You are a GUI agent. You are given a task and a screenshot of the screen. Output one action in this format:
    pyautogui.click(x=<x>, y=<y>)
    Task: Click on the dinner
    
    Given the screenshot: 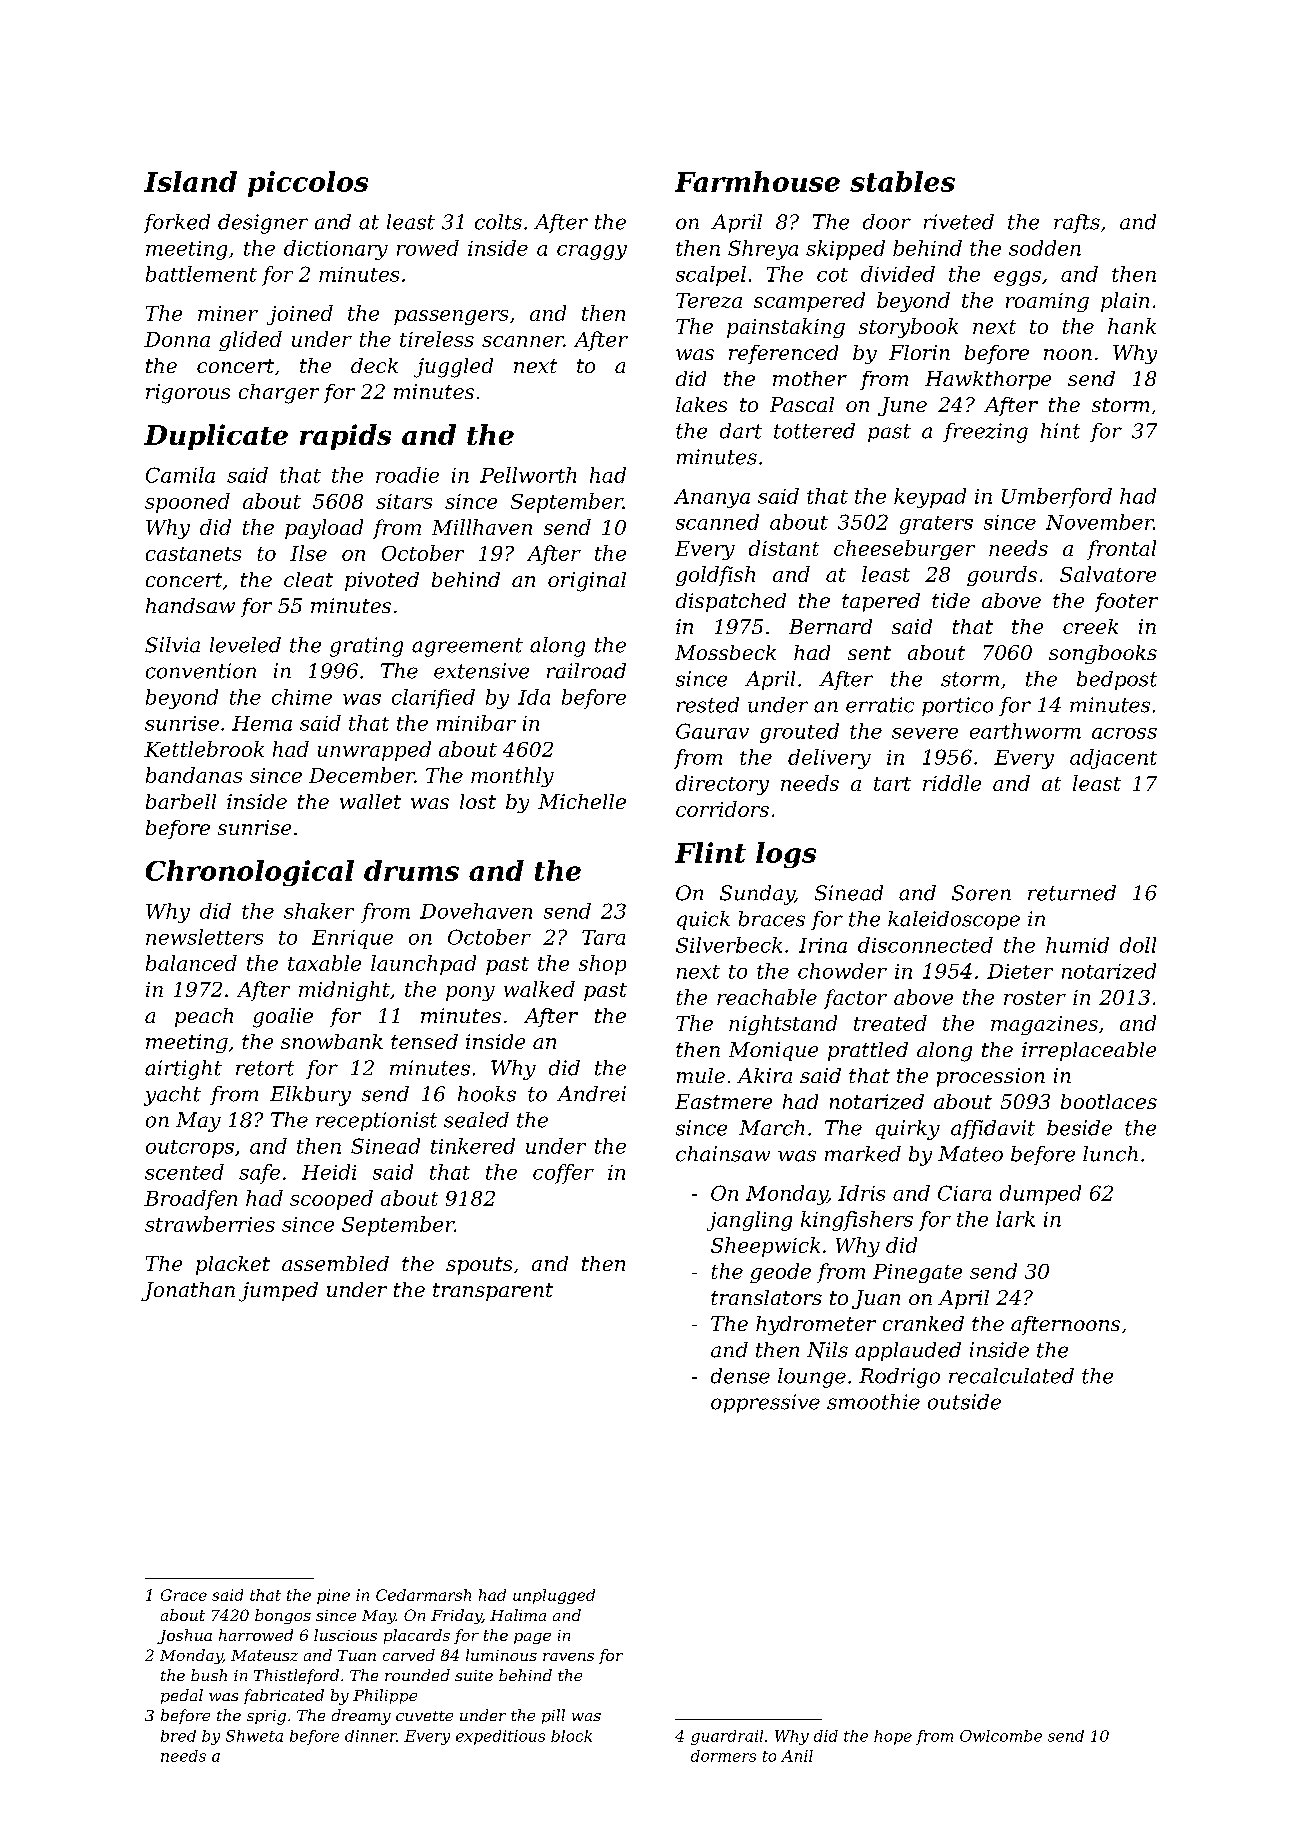 What is the action you would take?
    pyautogui.click(x=371, y=1736)
